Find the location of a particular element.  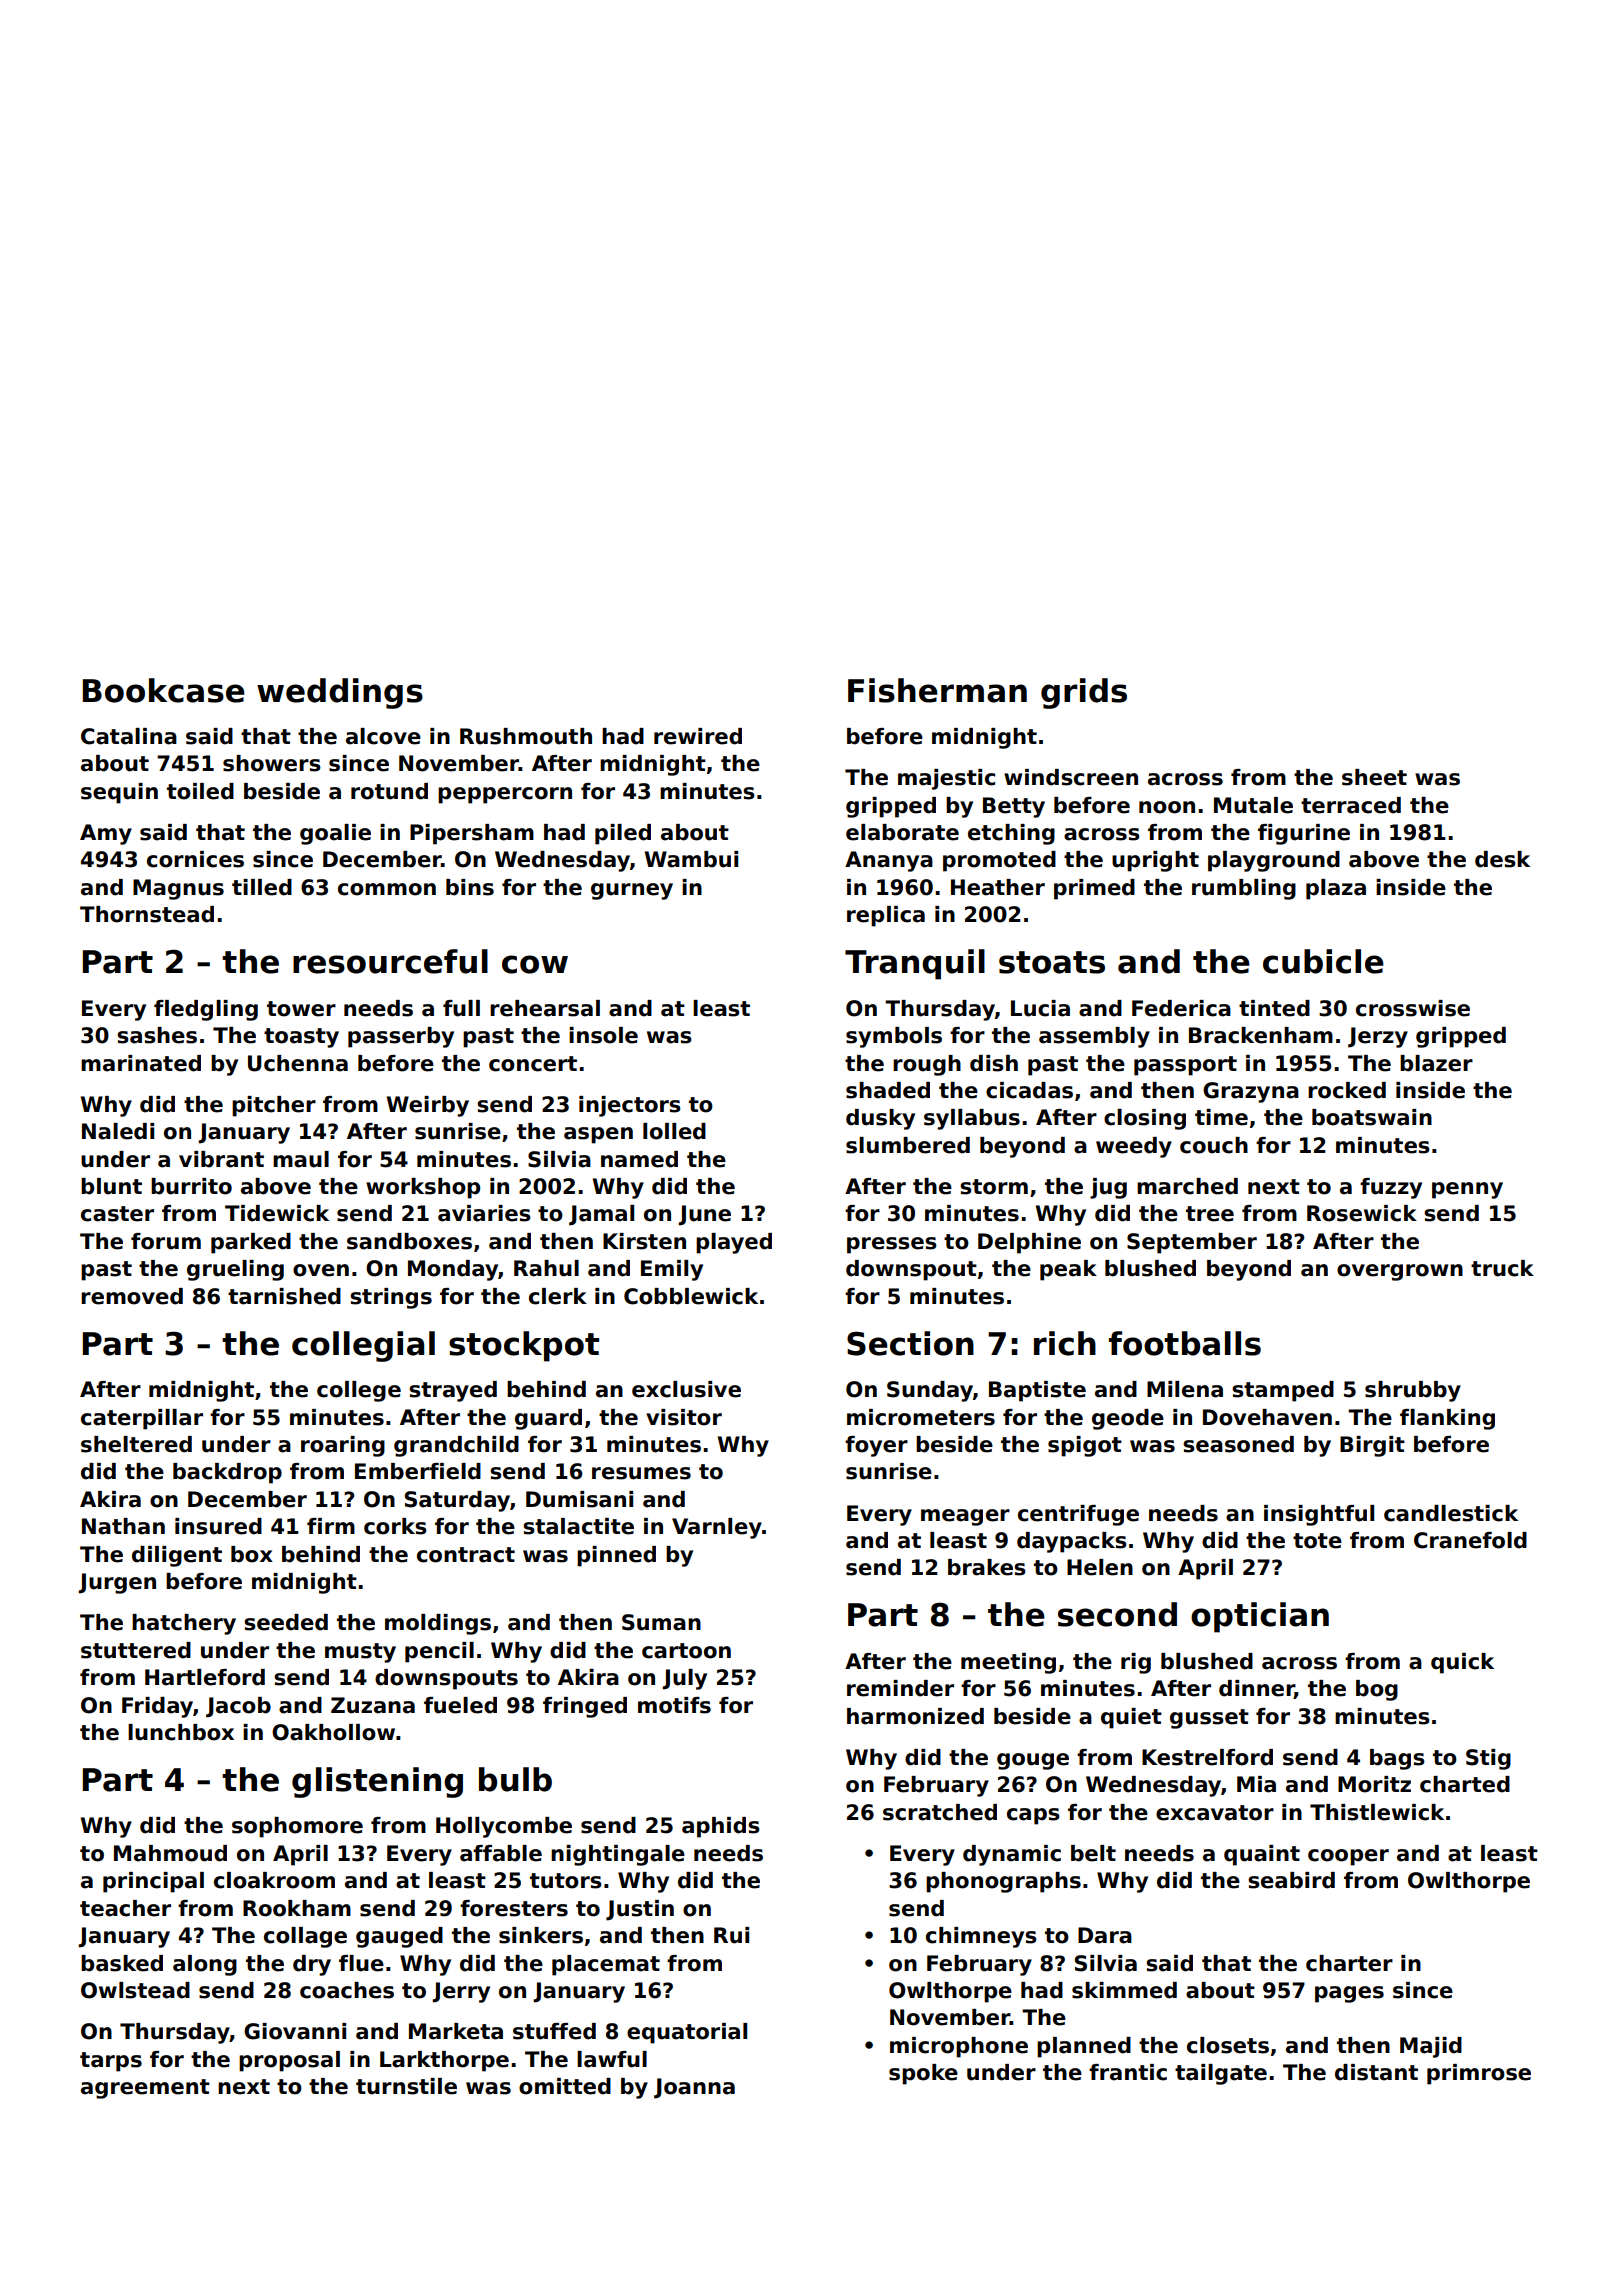

syllabus is located at coordinates (972, 1119).
